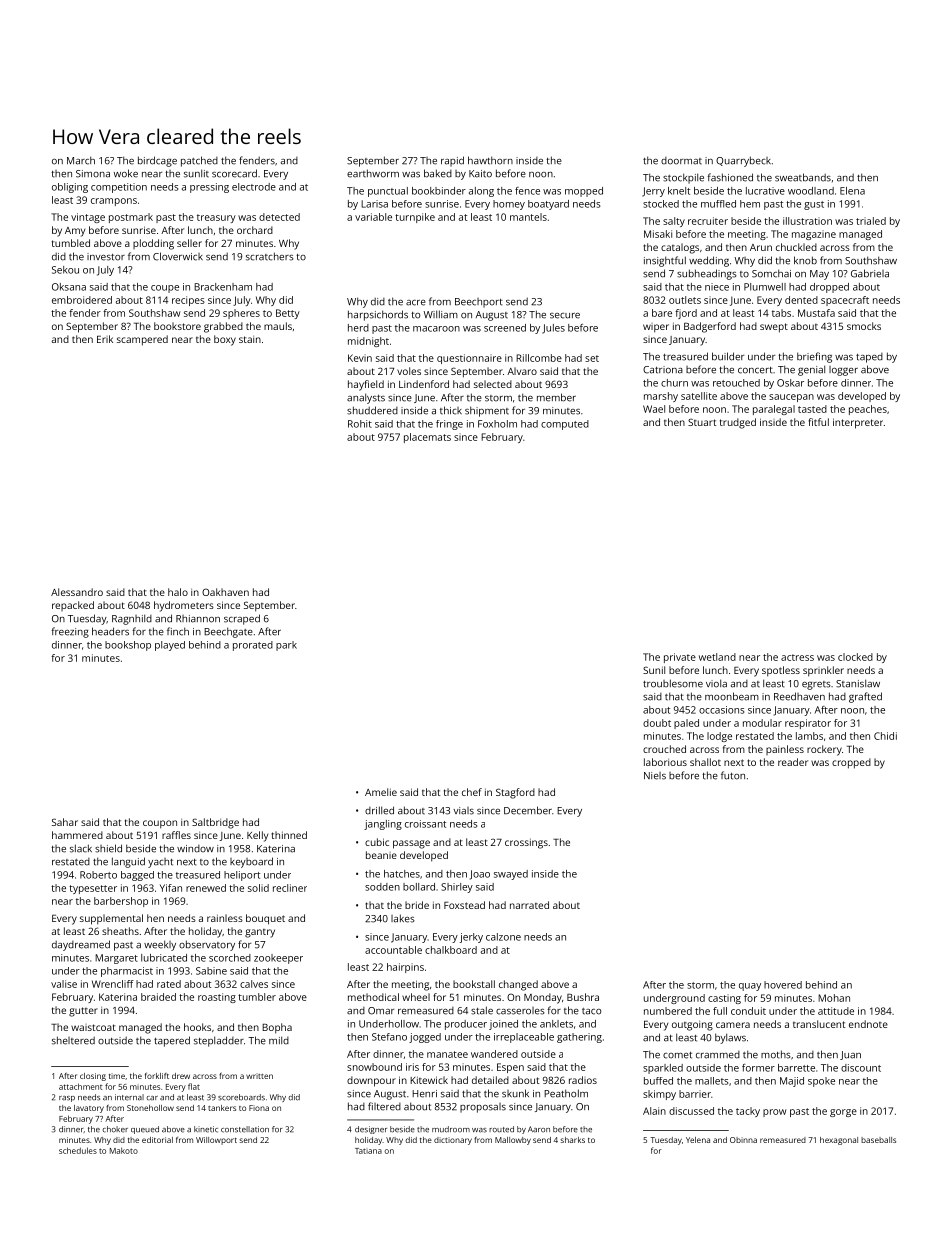 This screenshot has height=1233, width=952. I want to click on Betty, so click(288, 314).
